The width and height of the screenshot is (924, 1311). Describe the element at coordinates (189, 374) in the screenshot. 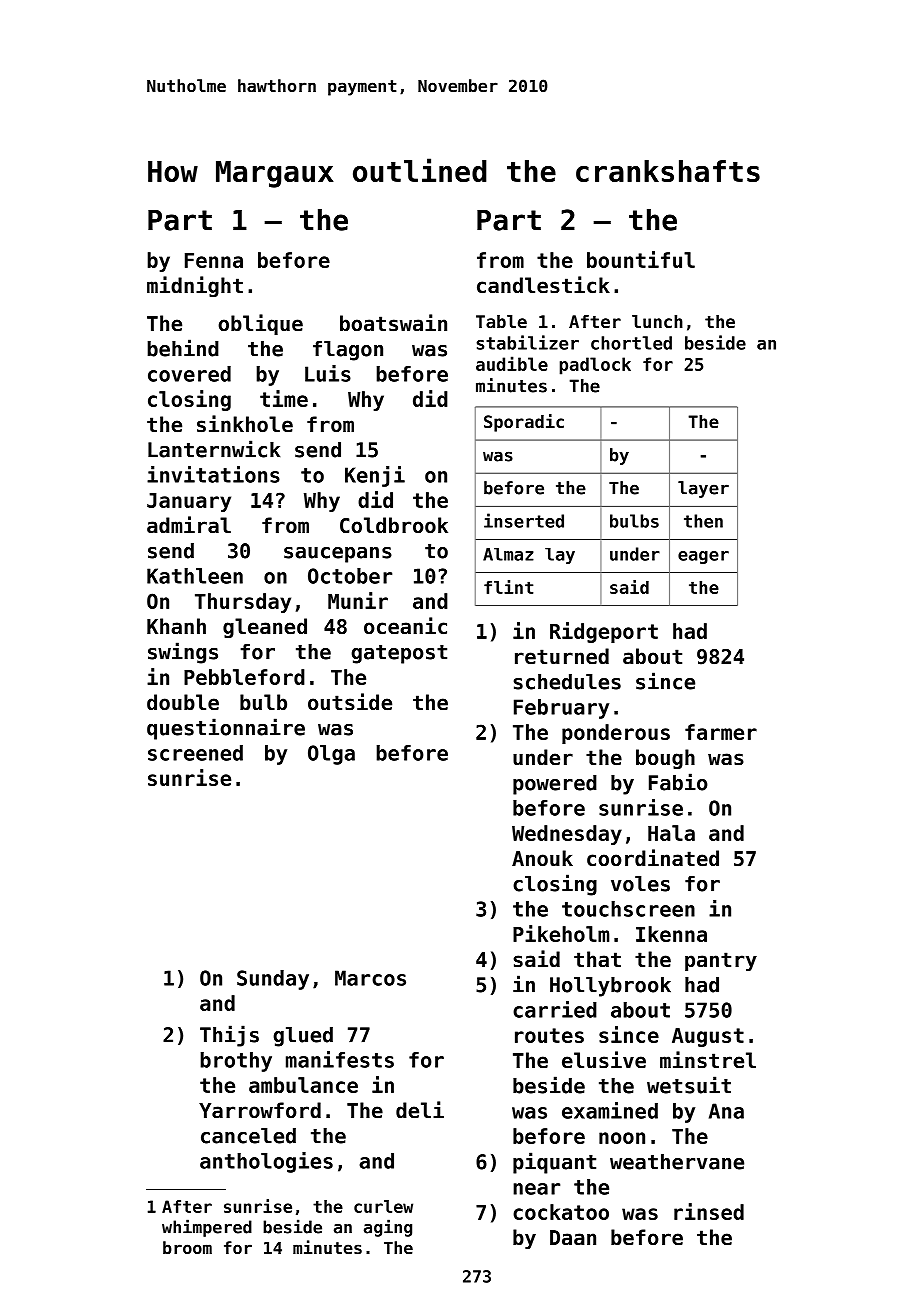

I see `covered` at that location.
